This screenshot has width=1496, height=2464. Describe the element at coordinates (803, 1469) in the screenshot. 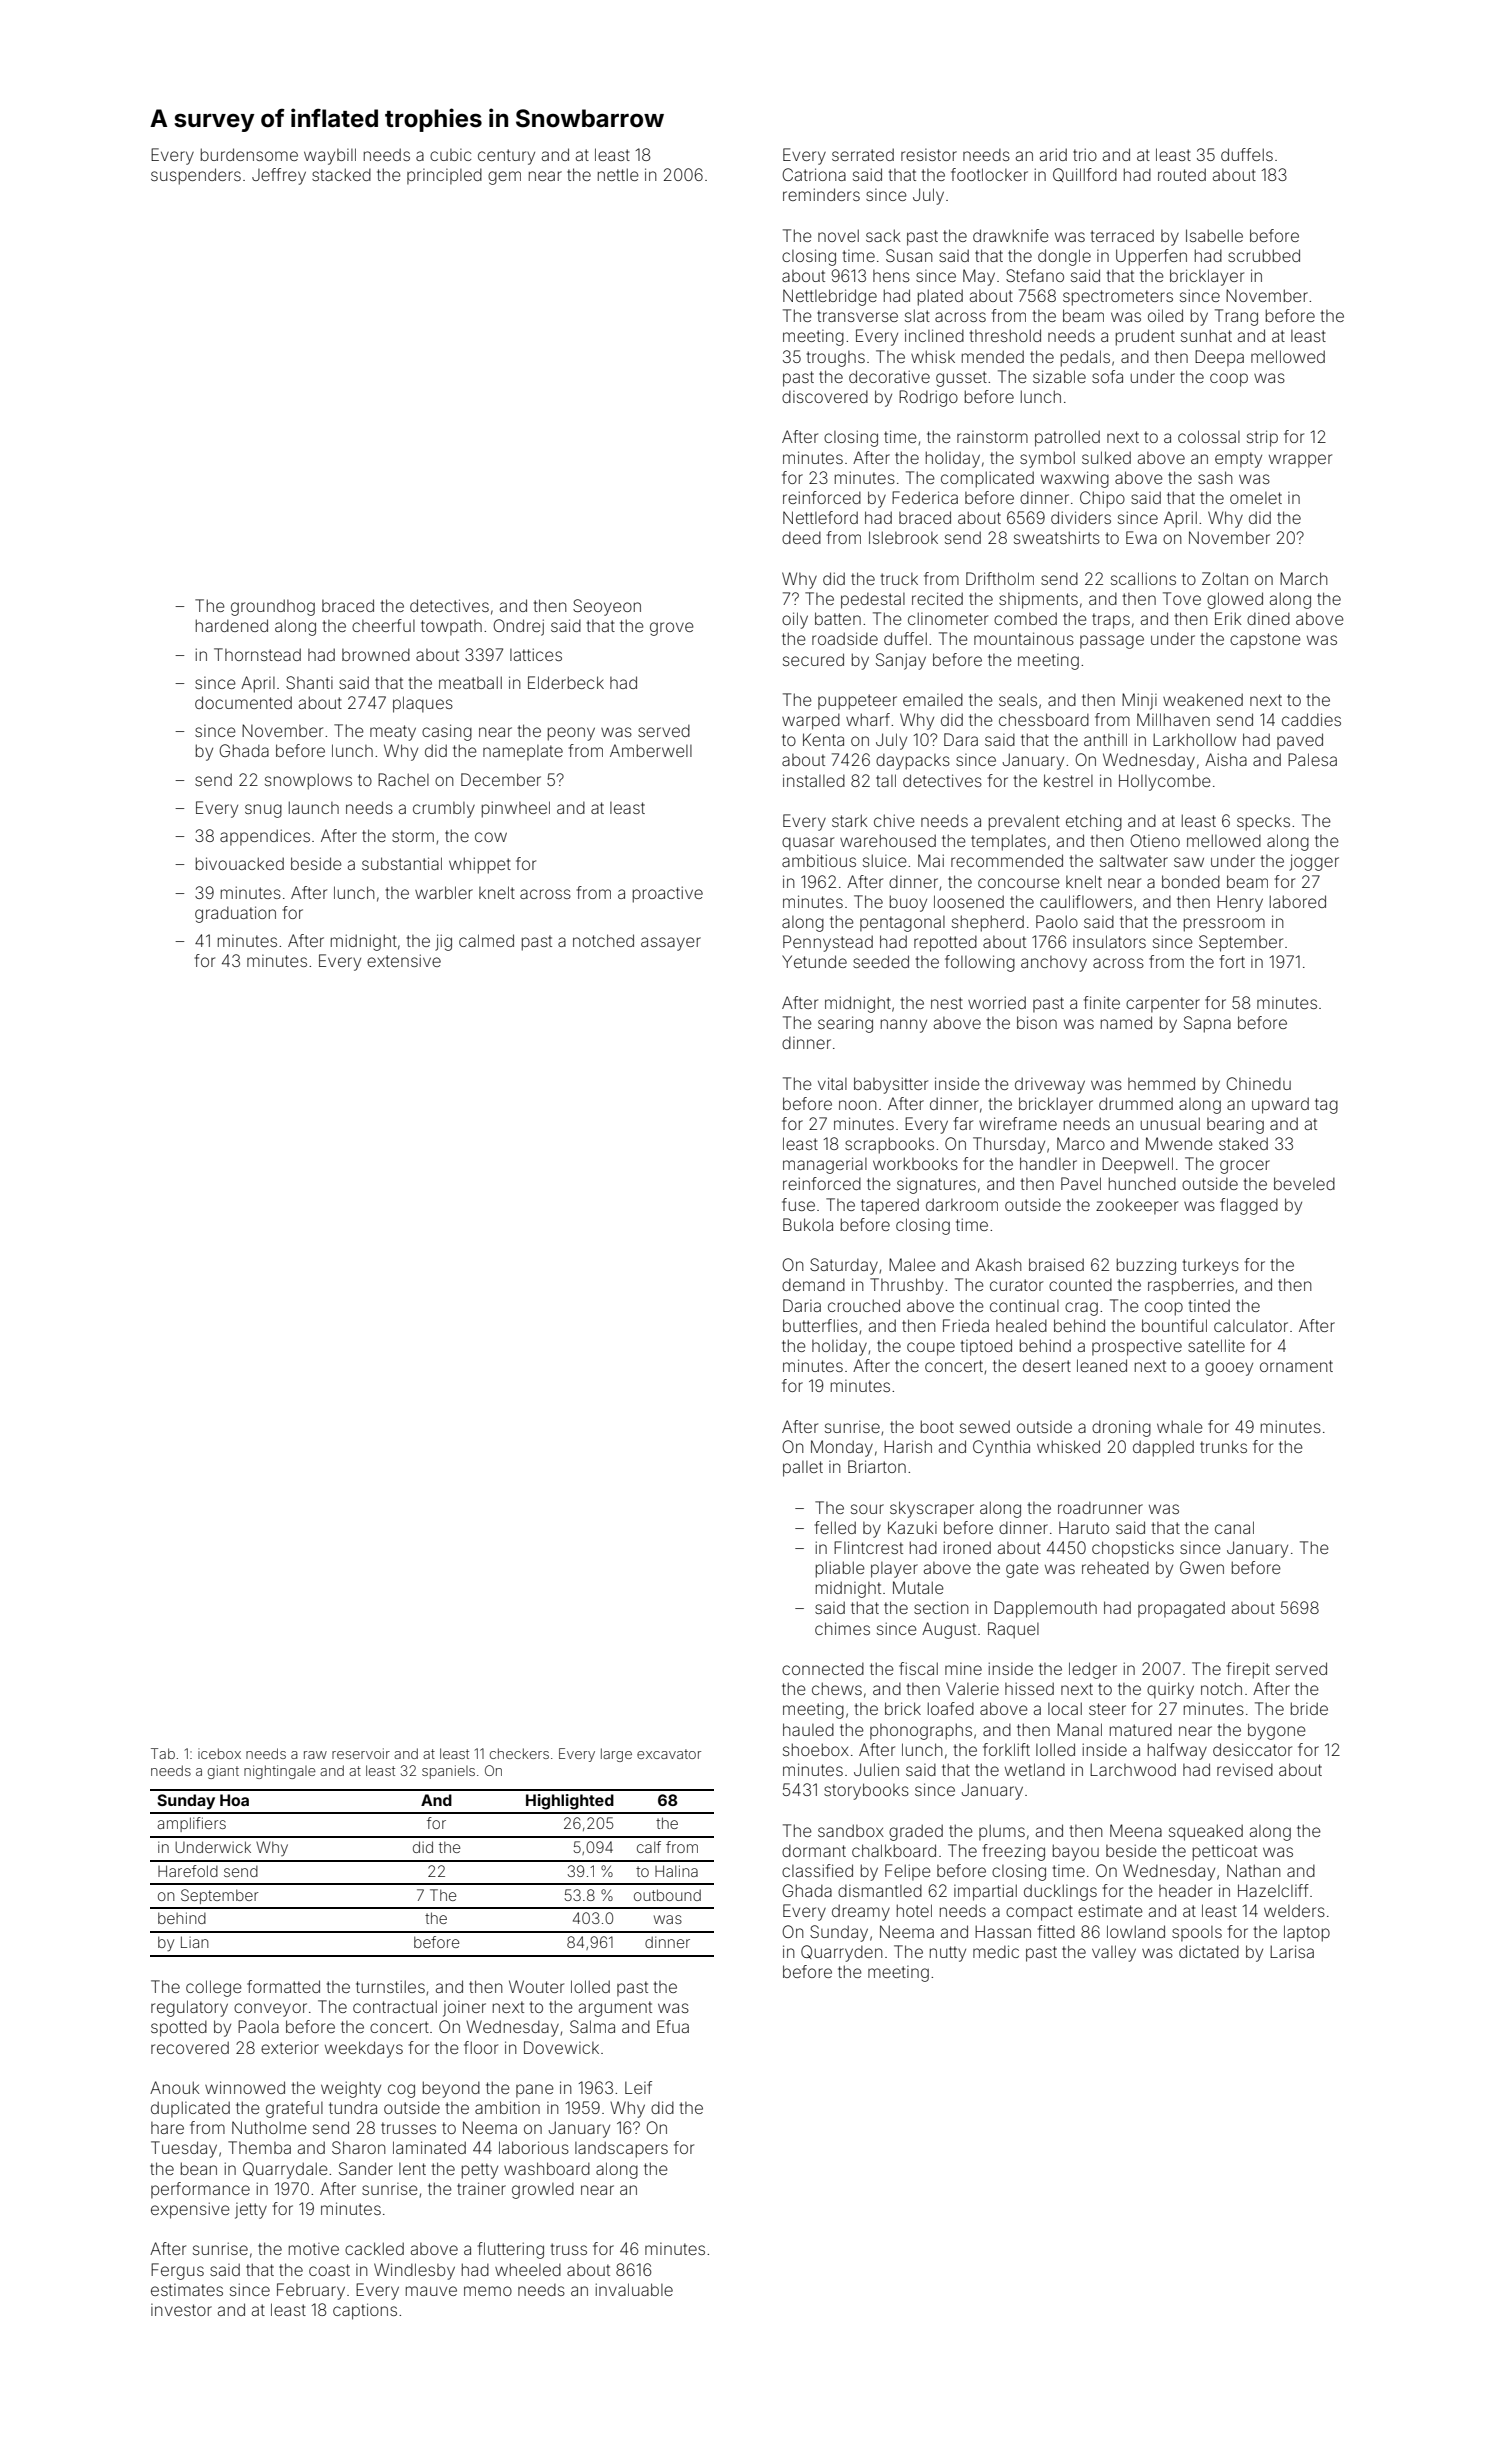

I see `pallet` at that location.
